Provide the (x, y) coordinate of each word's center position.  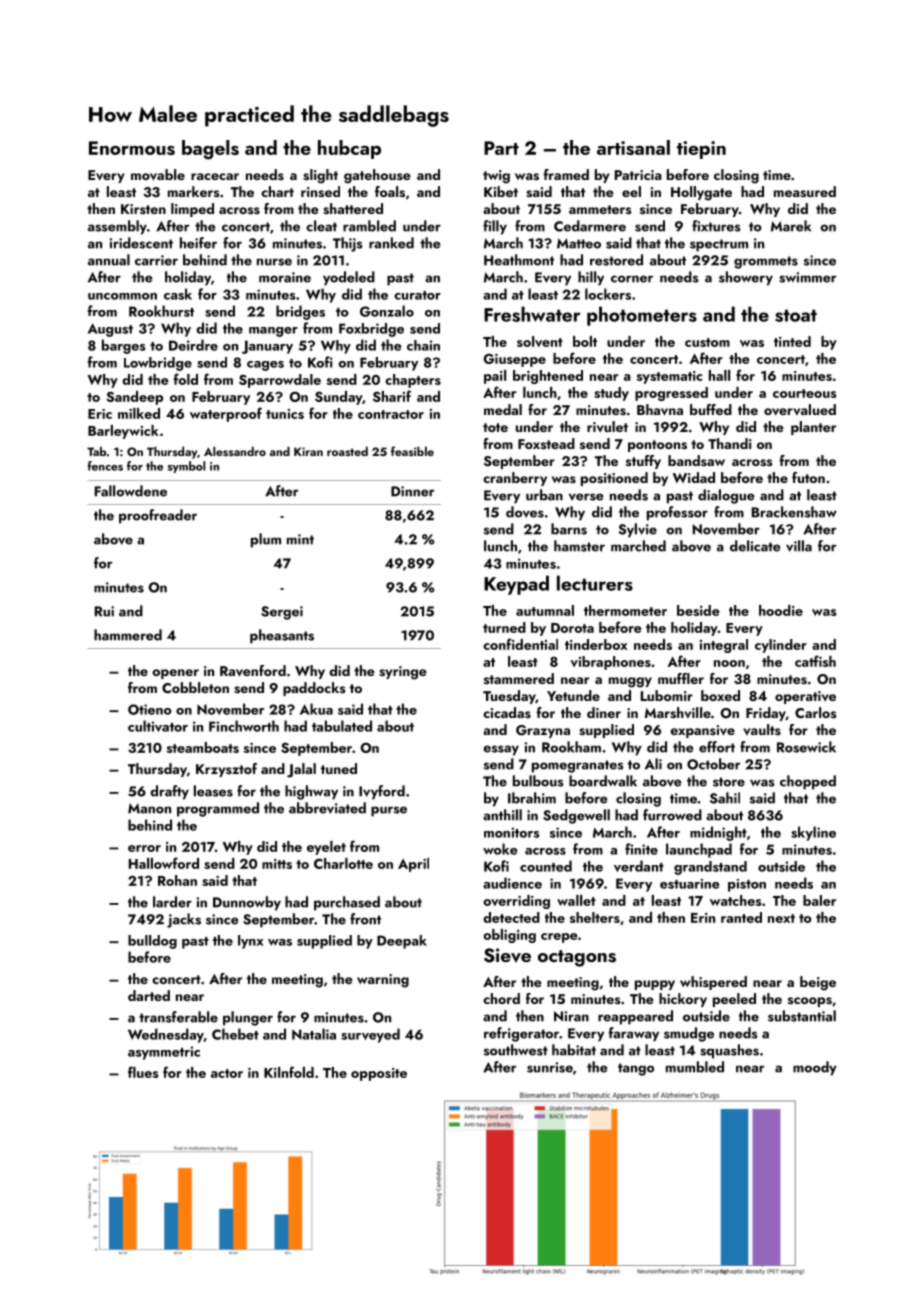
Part (501, 148)
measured (805, 192)
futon (808, 477)
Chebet (235, 1034)
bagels (210, 150)
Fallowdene (131, 491)
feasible (412, 451)
